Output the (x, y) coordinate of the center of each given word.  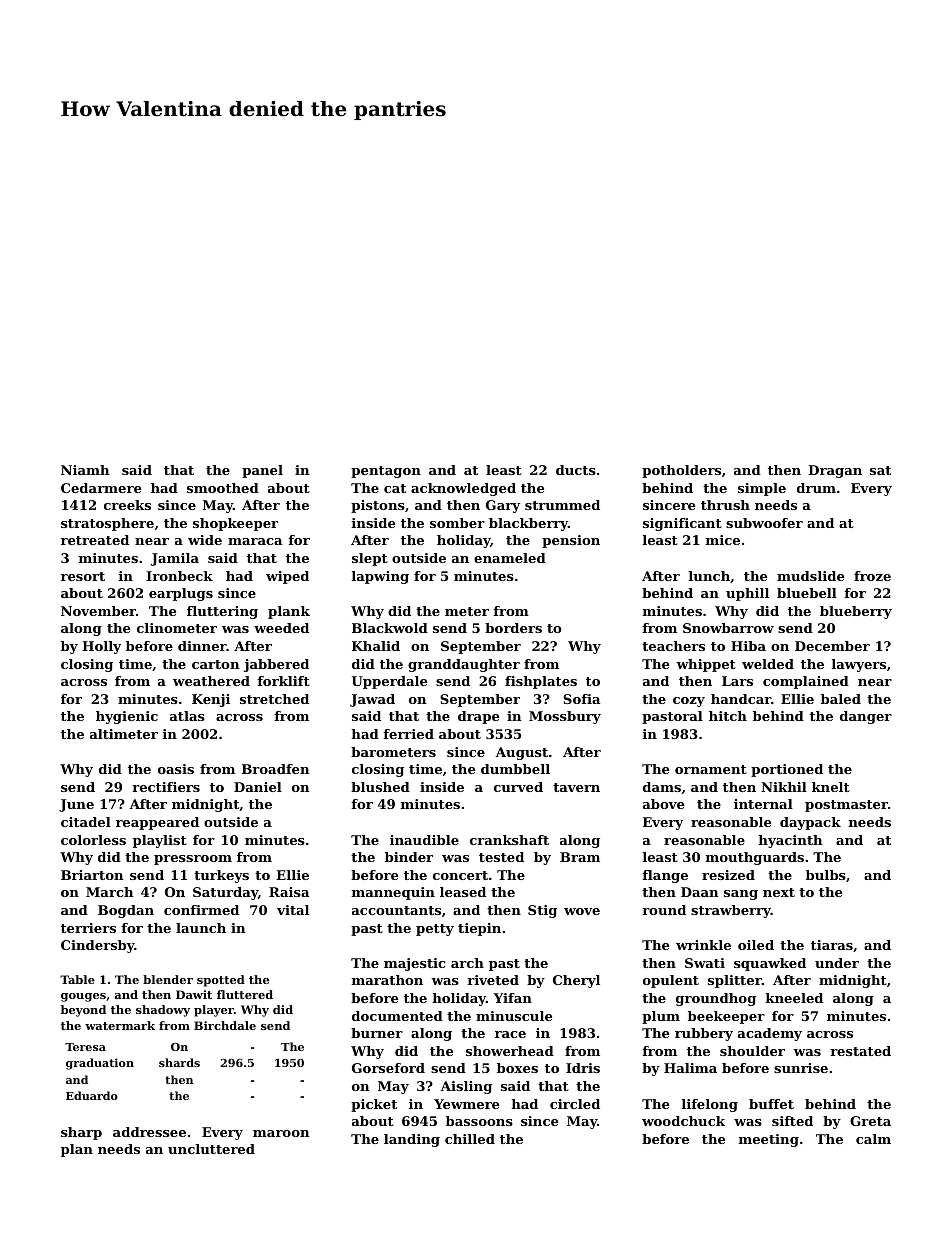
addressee (149, 1132)
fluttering (222, 612)
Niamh (85, 470)
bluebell (807, 593)
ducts (576, 470)
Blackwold (390, 628)
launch (201, 928)
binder (409, 857)
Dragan (835, 471)
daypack (810, 823)
